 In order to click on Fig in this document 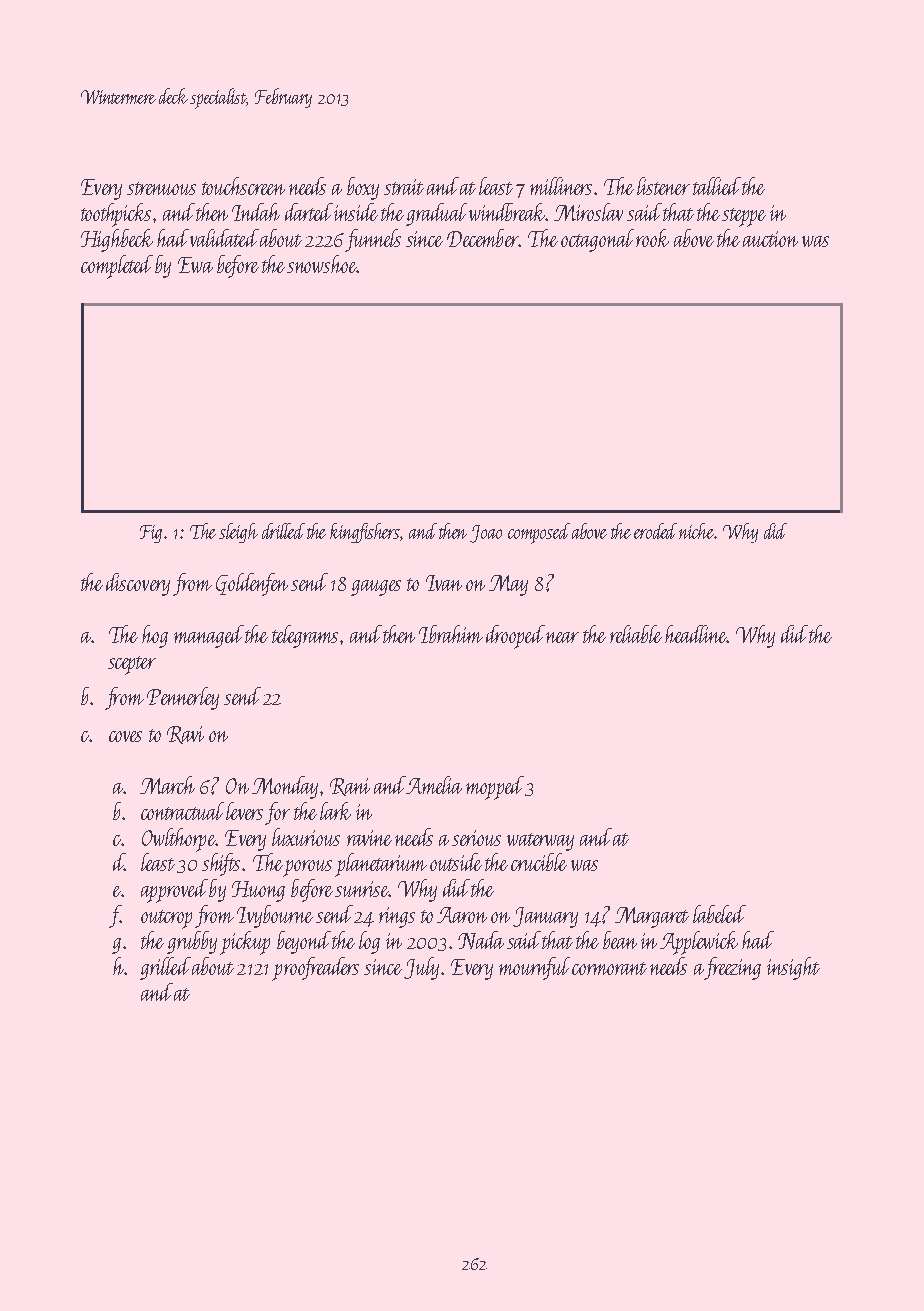, I will do `click(151, 534)`.
